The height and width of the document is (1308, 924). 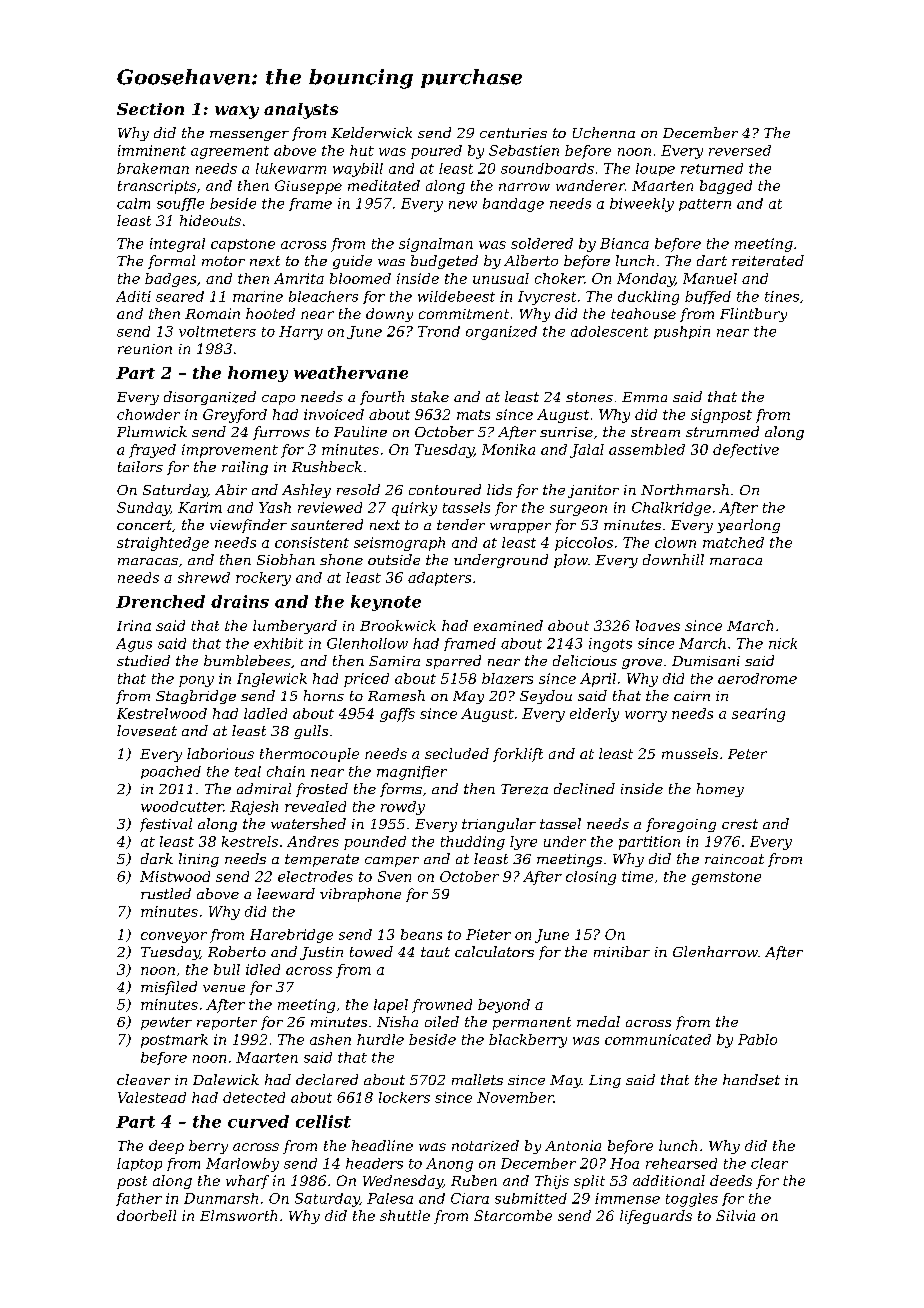 What do you see at coordinates (240, 601) in the document?
I see `drains` at bounding box center [240, 601].
